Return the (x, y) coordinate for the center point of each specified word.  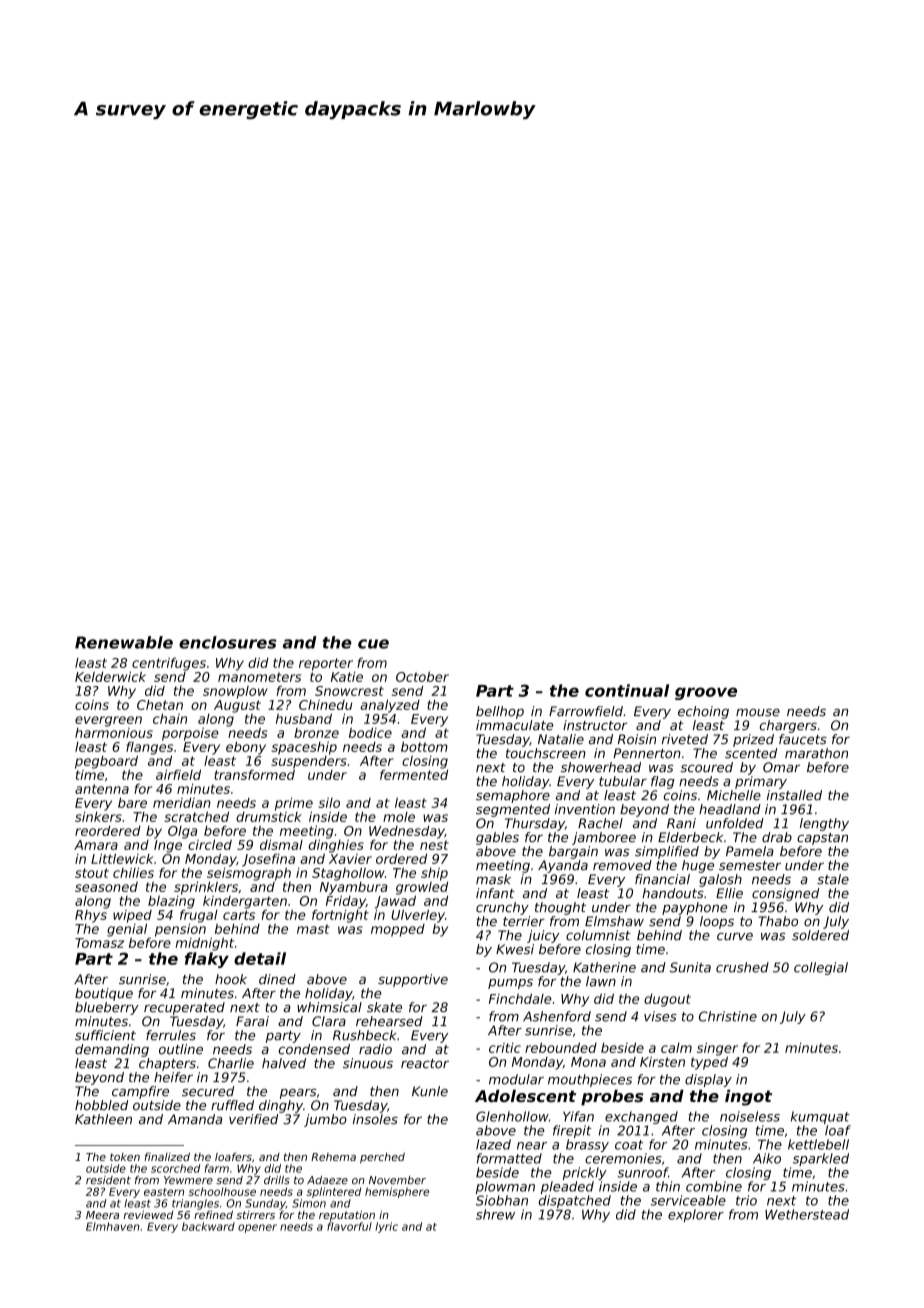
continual (627, 690)
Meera (102, 1215)
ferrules (171, 1035)
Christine (728, 1016)
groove (706, 693)
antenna (102, 789)
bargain (573, 852)
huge (698, 866)
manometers (259, 677)
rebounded (561, 1047)
